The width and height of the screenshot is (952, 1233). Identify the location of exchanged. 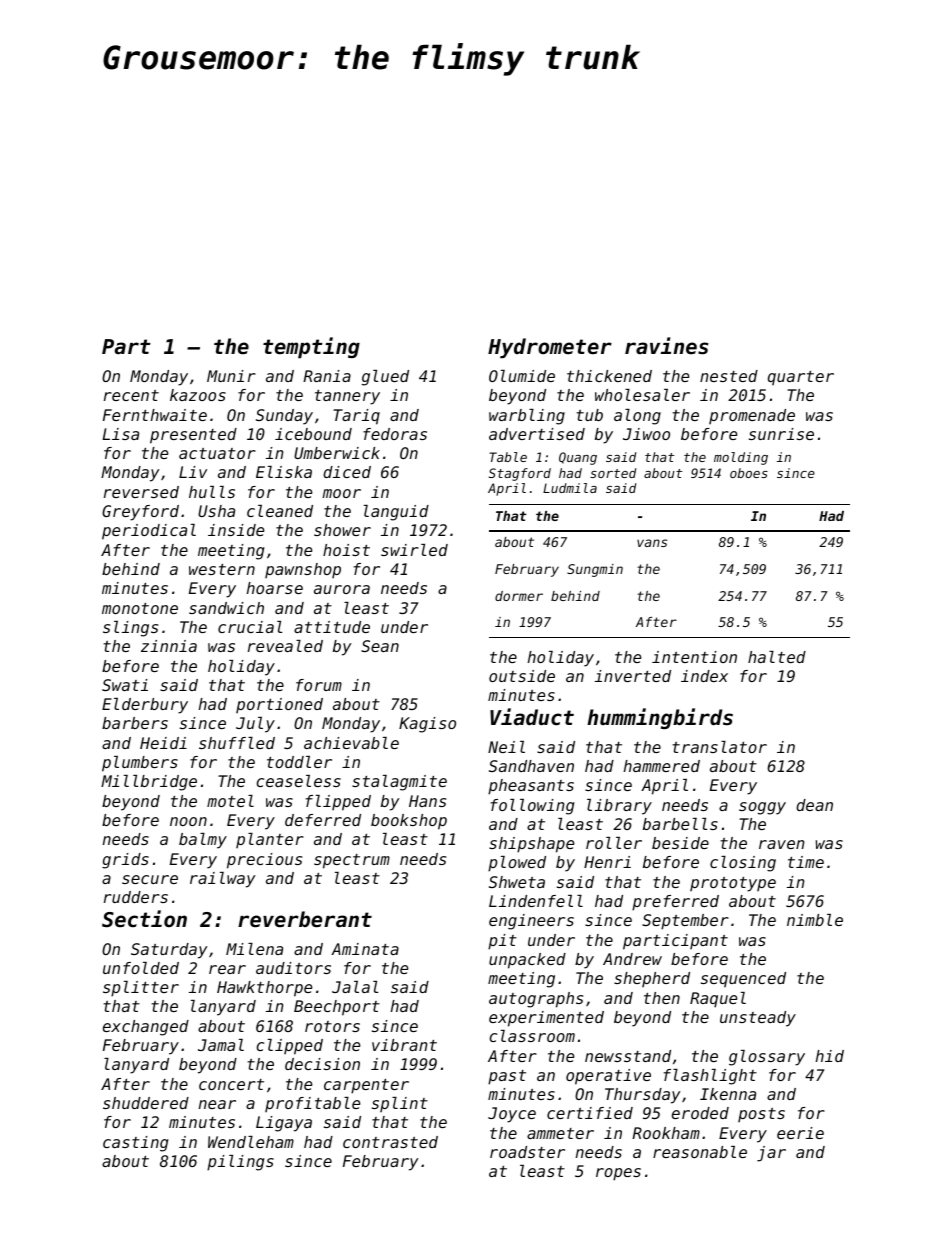
(146, 1028).
